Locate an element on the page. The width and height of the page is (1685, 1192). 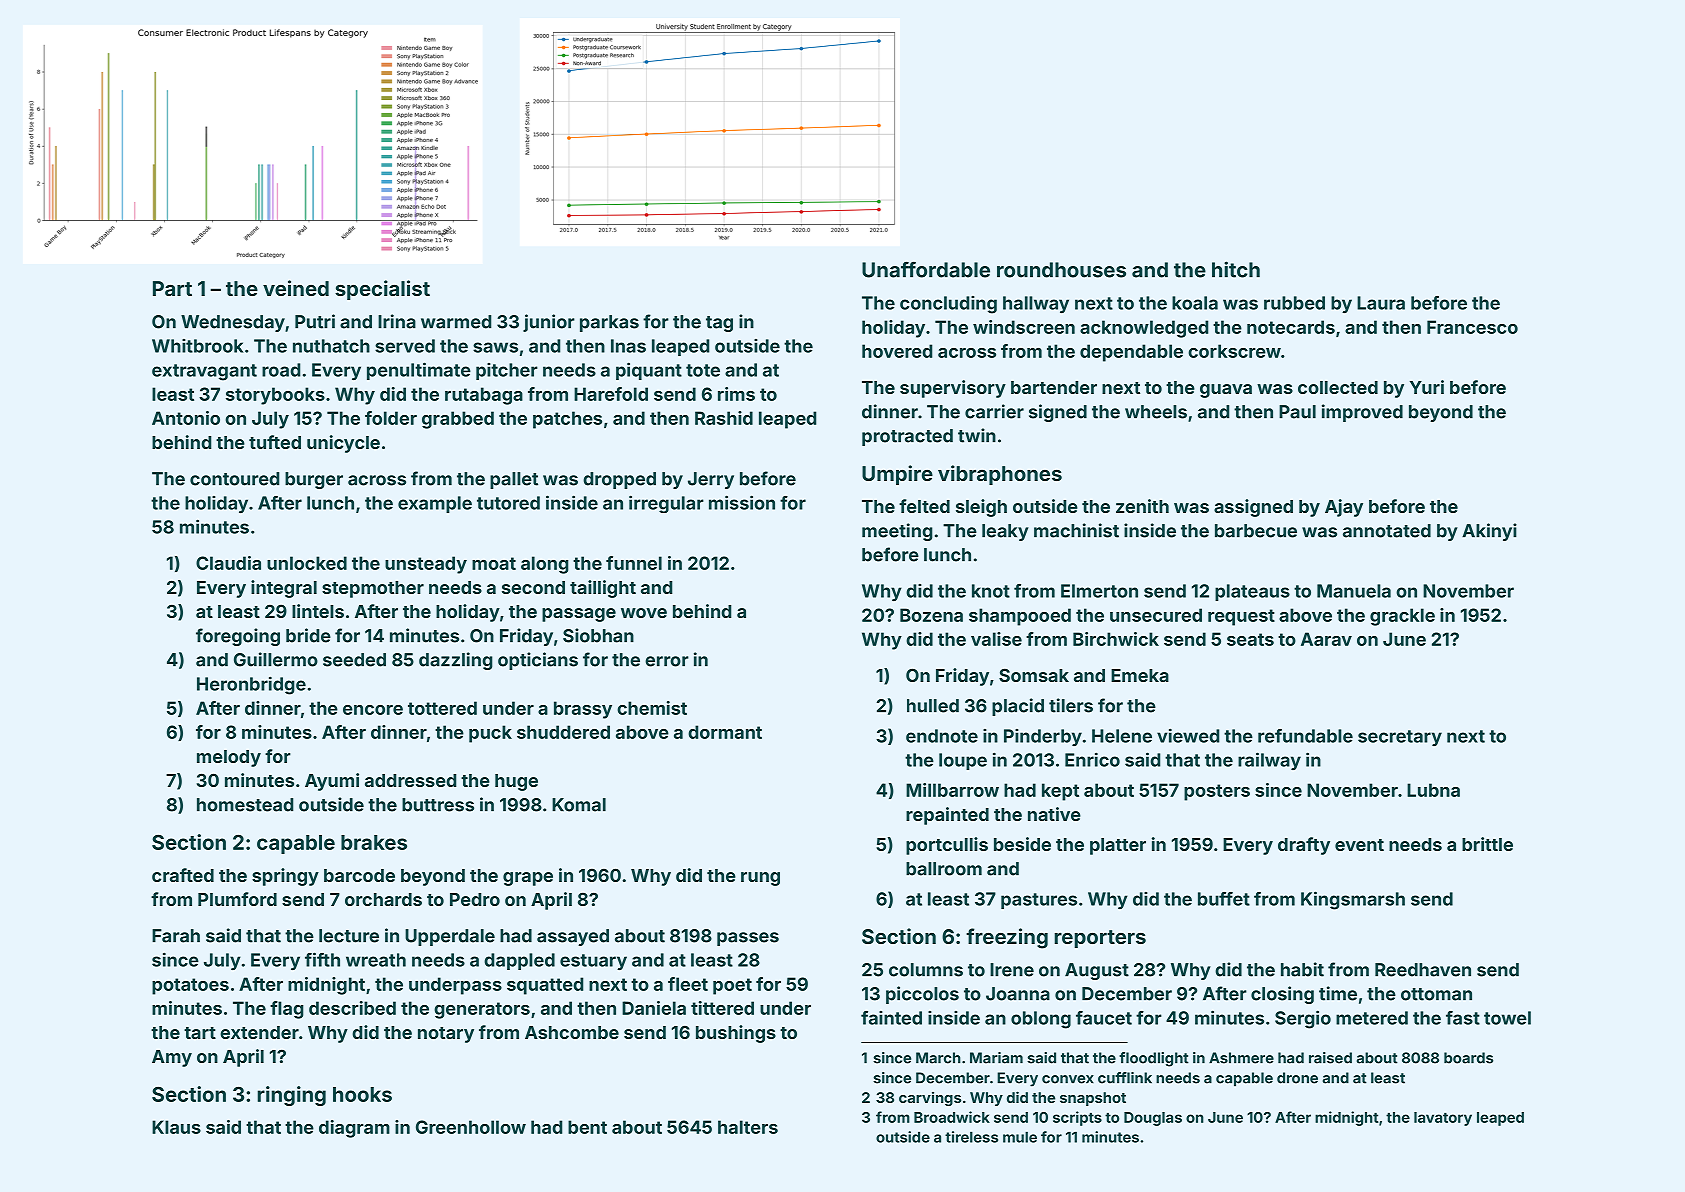
burger is located at coordinates (314, 480).
